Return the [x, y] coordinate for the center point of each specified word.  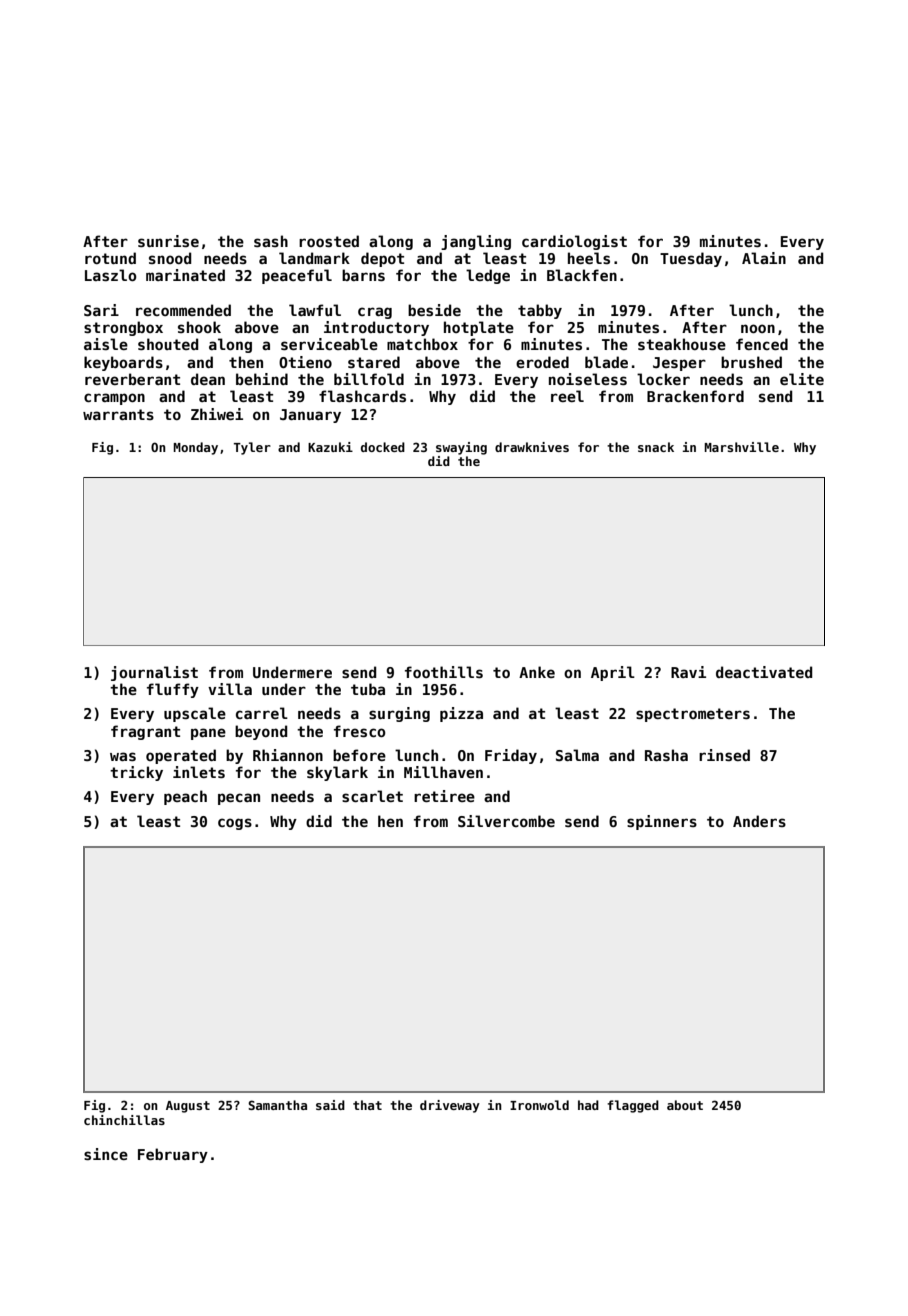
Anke [537, 672]
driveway [450, 1106]
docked [383, 447]
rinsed [724, 755]
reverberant [132, 379]
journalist [154, 673]
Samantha [277, 1105]
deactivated [764, 672]
